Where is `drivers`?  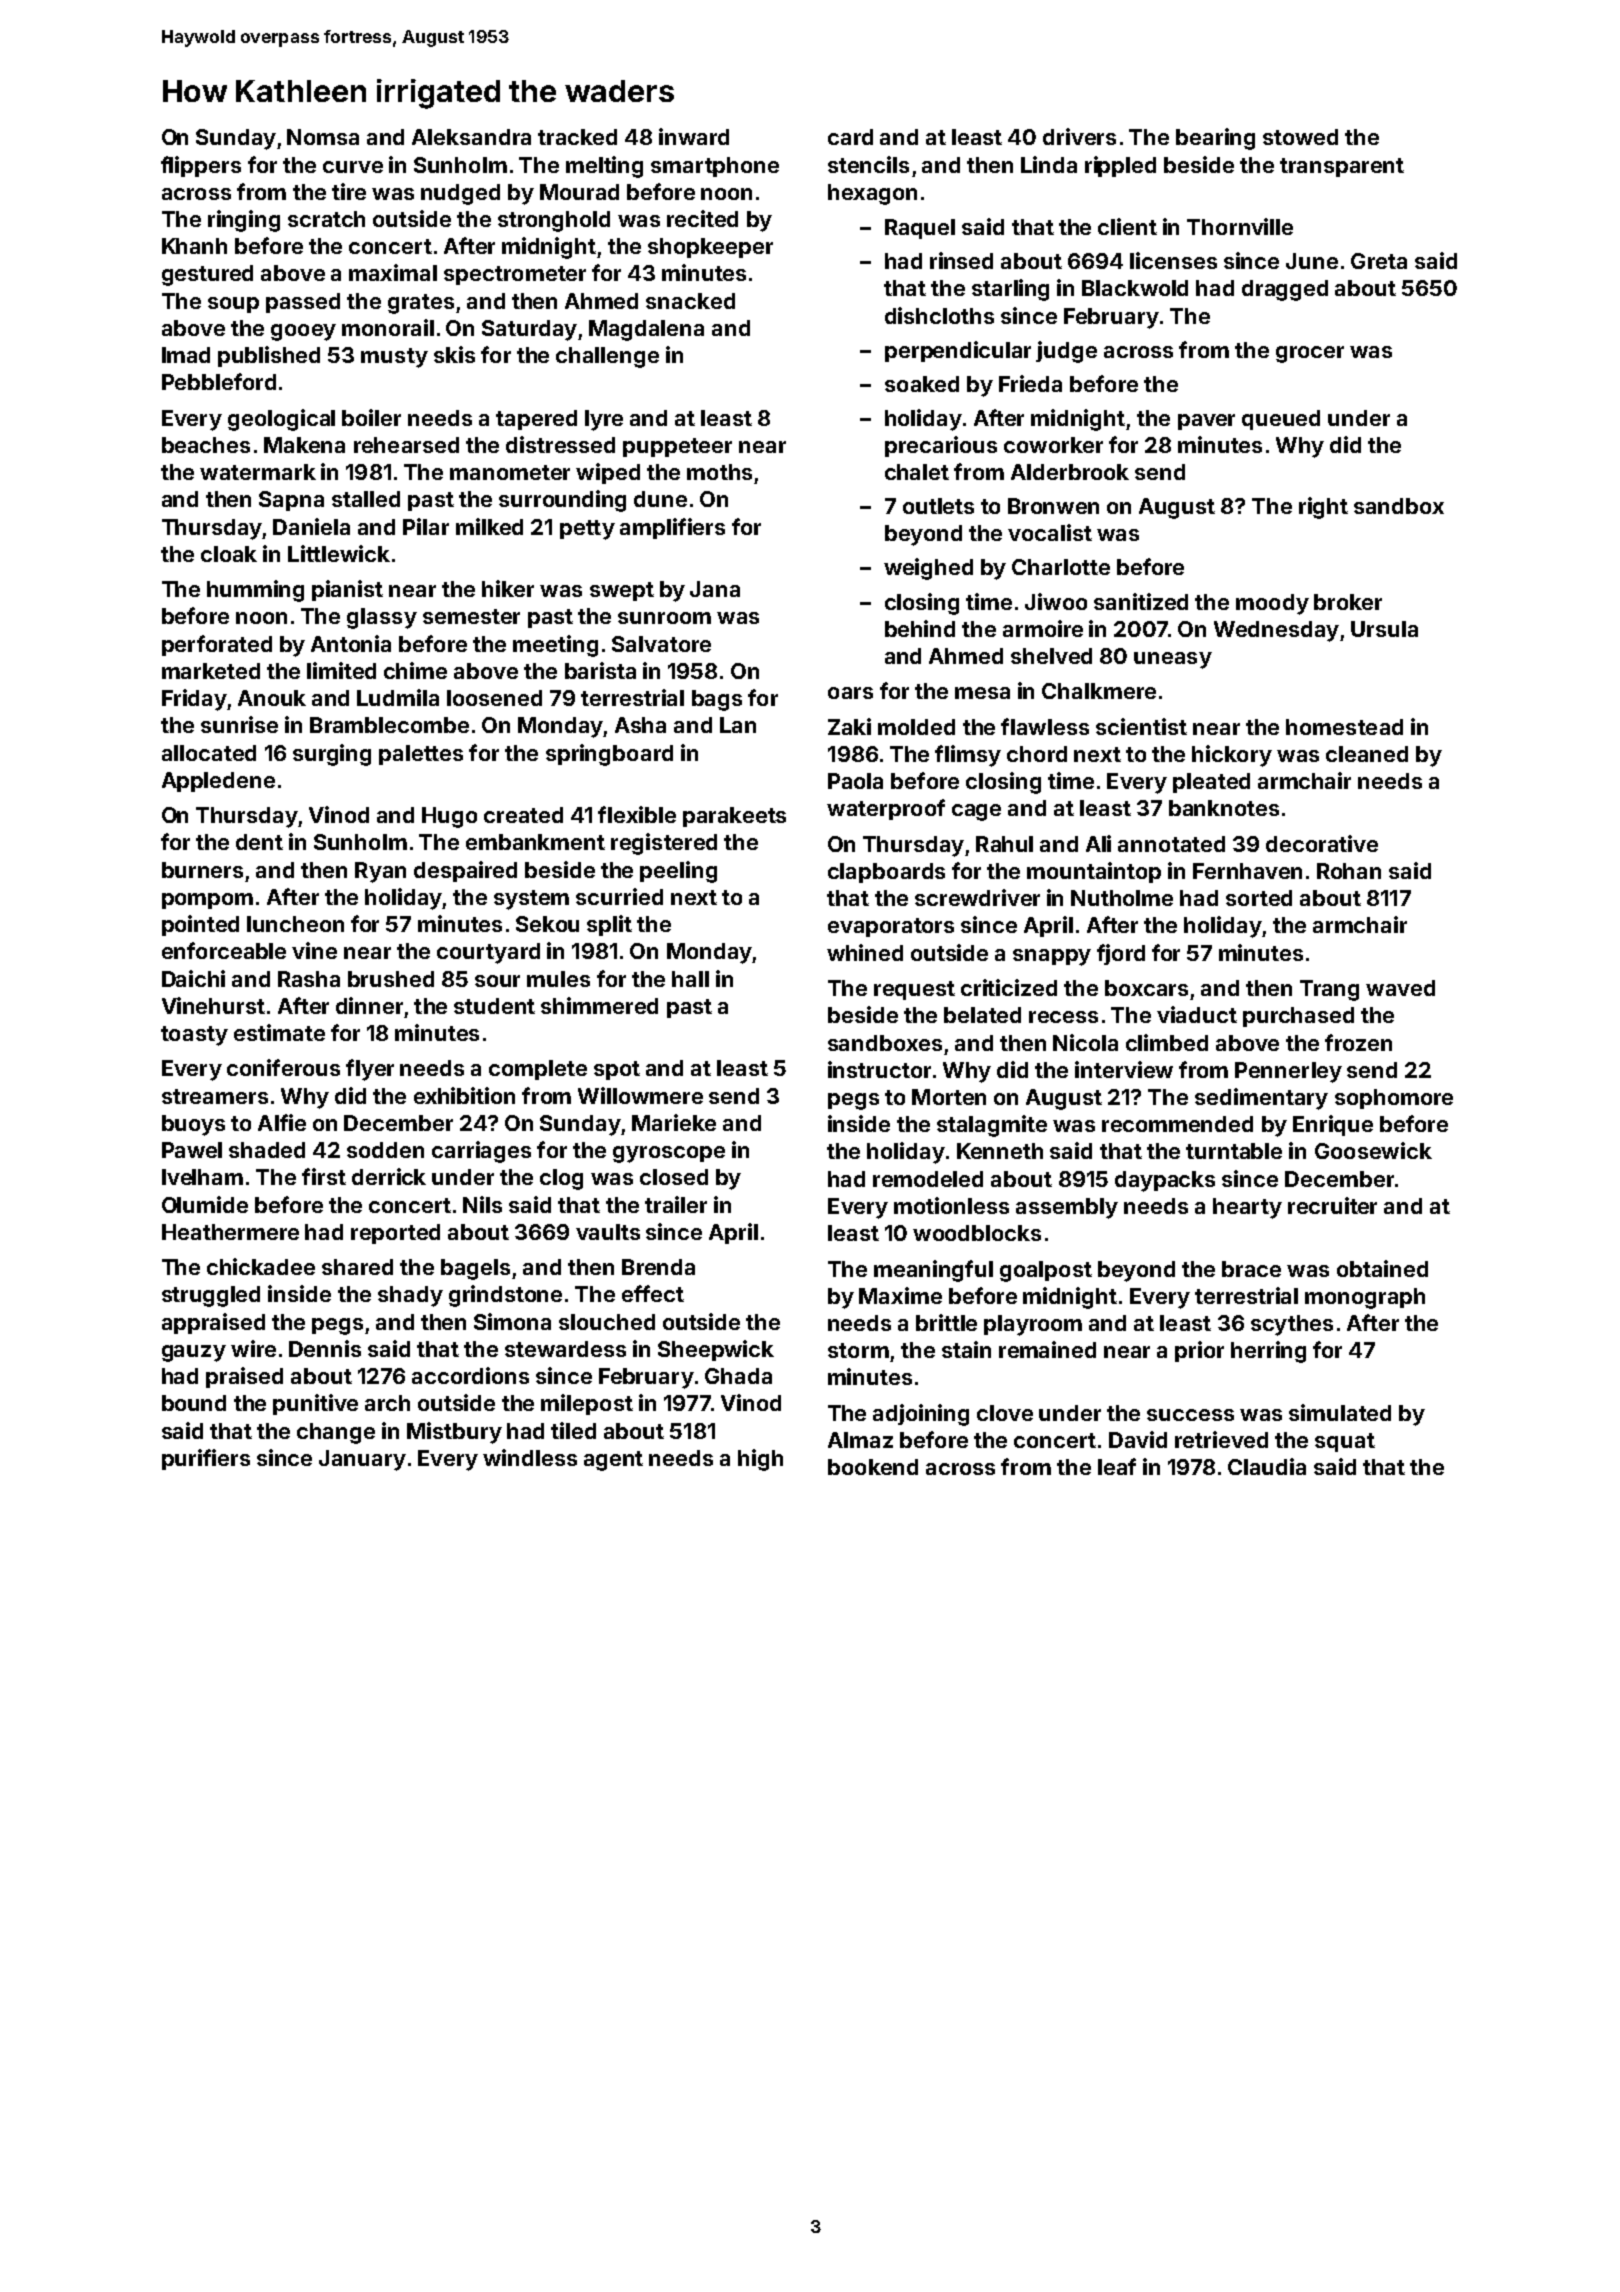 drivers is located at coordinates (1079, 136).
